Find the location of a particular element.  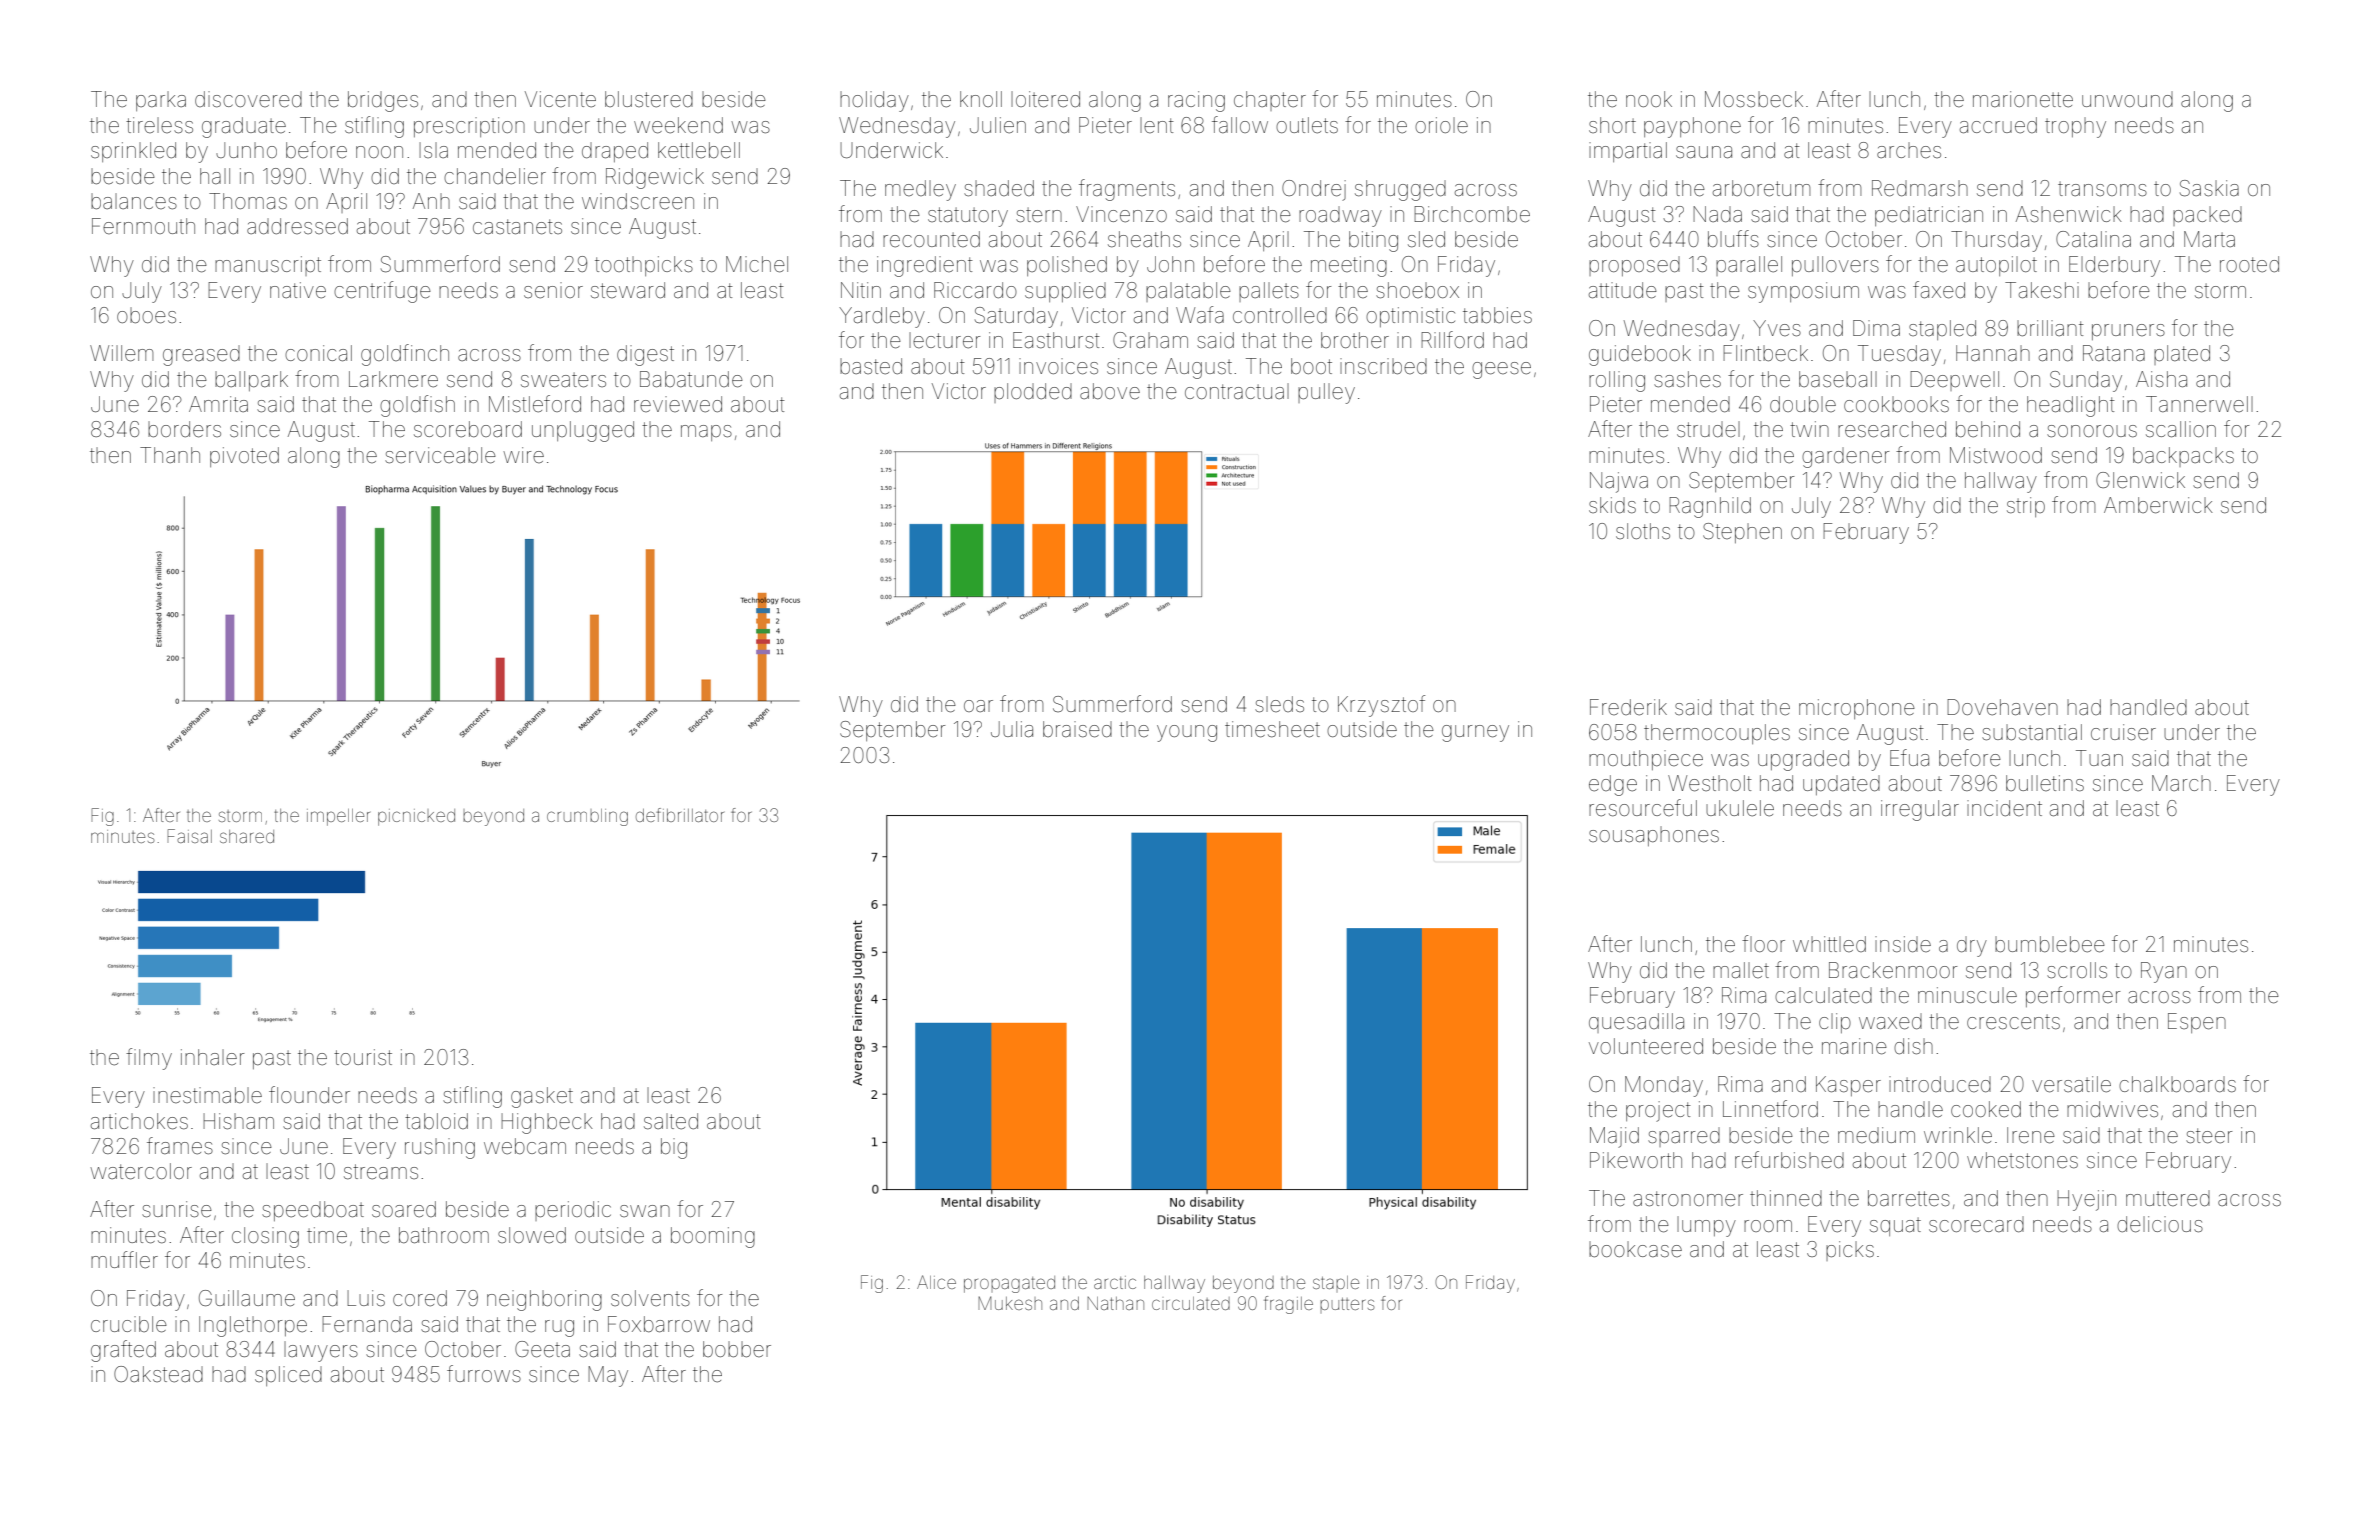

wire is located at coordinates (523, 455).
